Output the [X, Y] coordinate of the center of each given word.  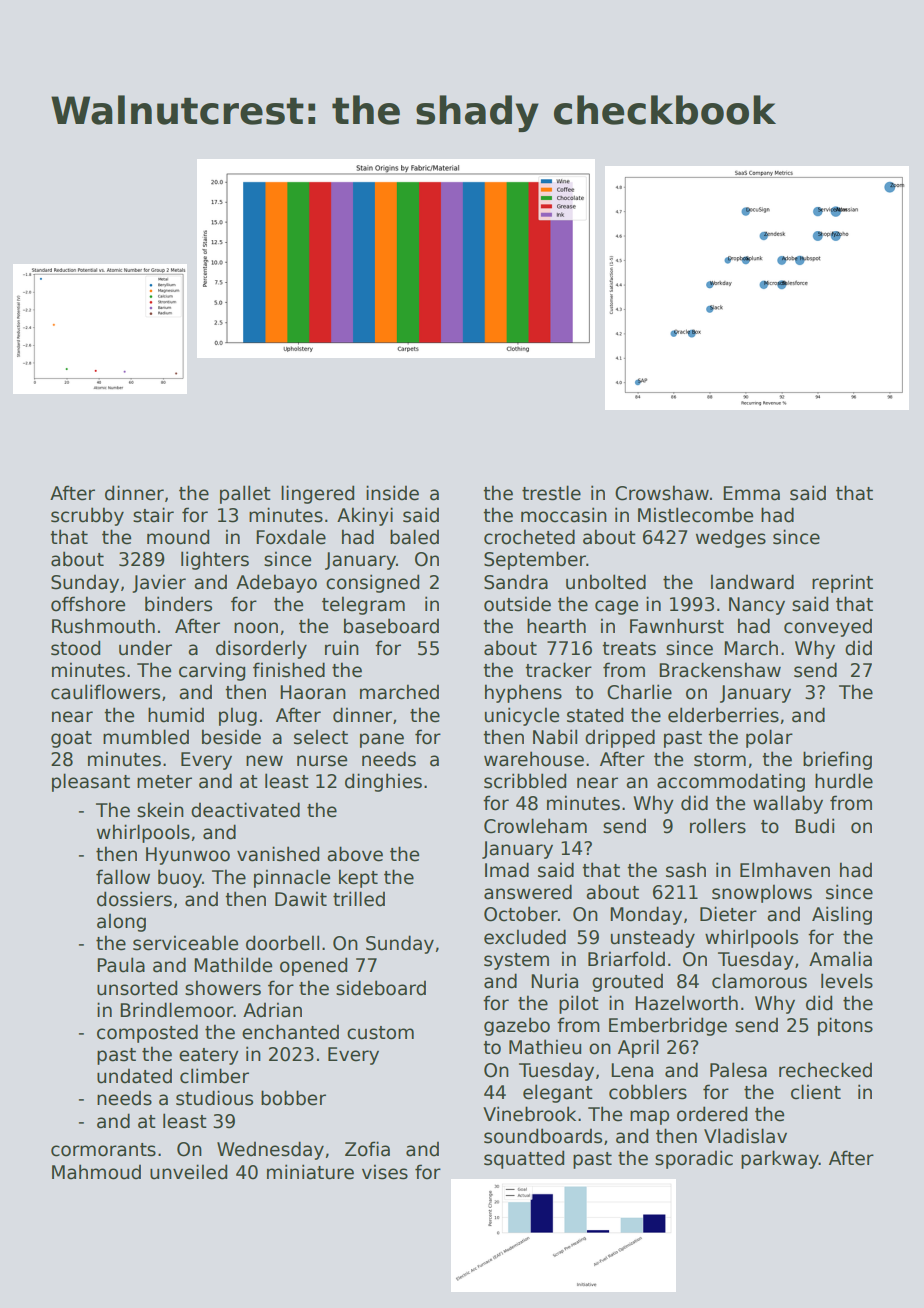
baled [414, 537]
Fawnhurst [677, 626]
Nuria [554, 981]
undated [134, 1076]
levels [847, 981]
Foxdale [291, 537]
